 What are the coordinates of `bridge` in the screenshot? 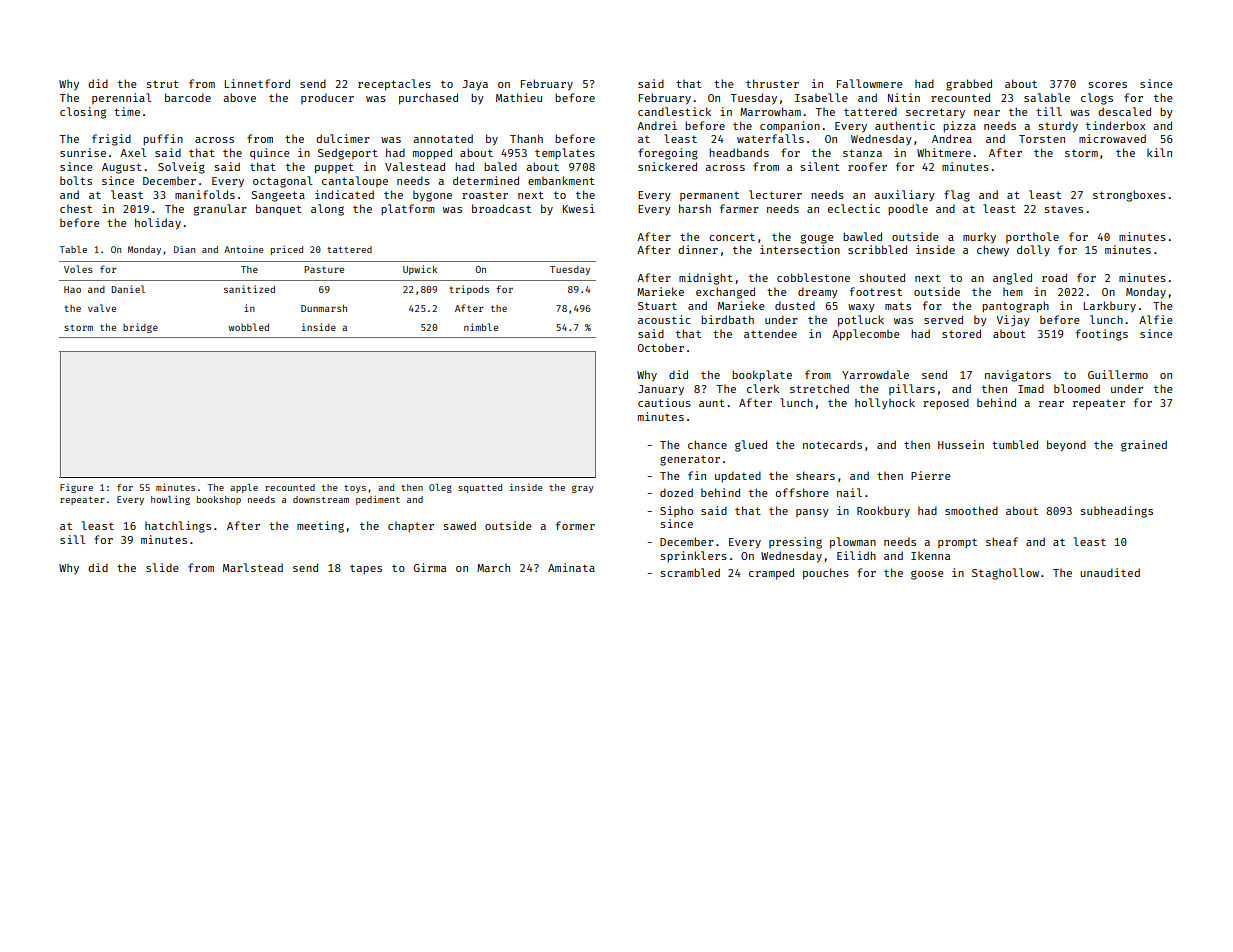 It's located at (140, 328).
